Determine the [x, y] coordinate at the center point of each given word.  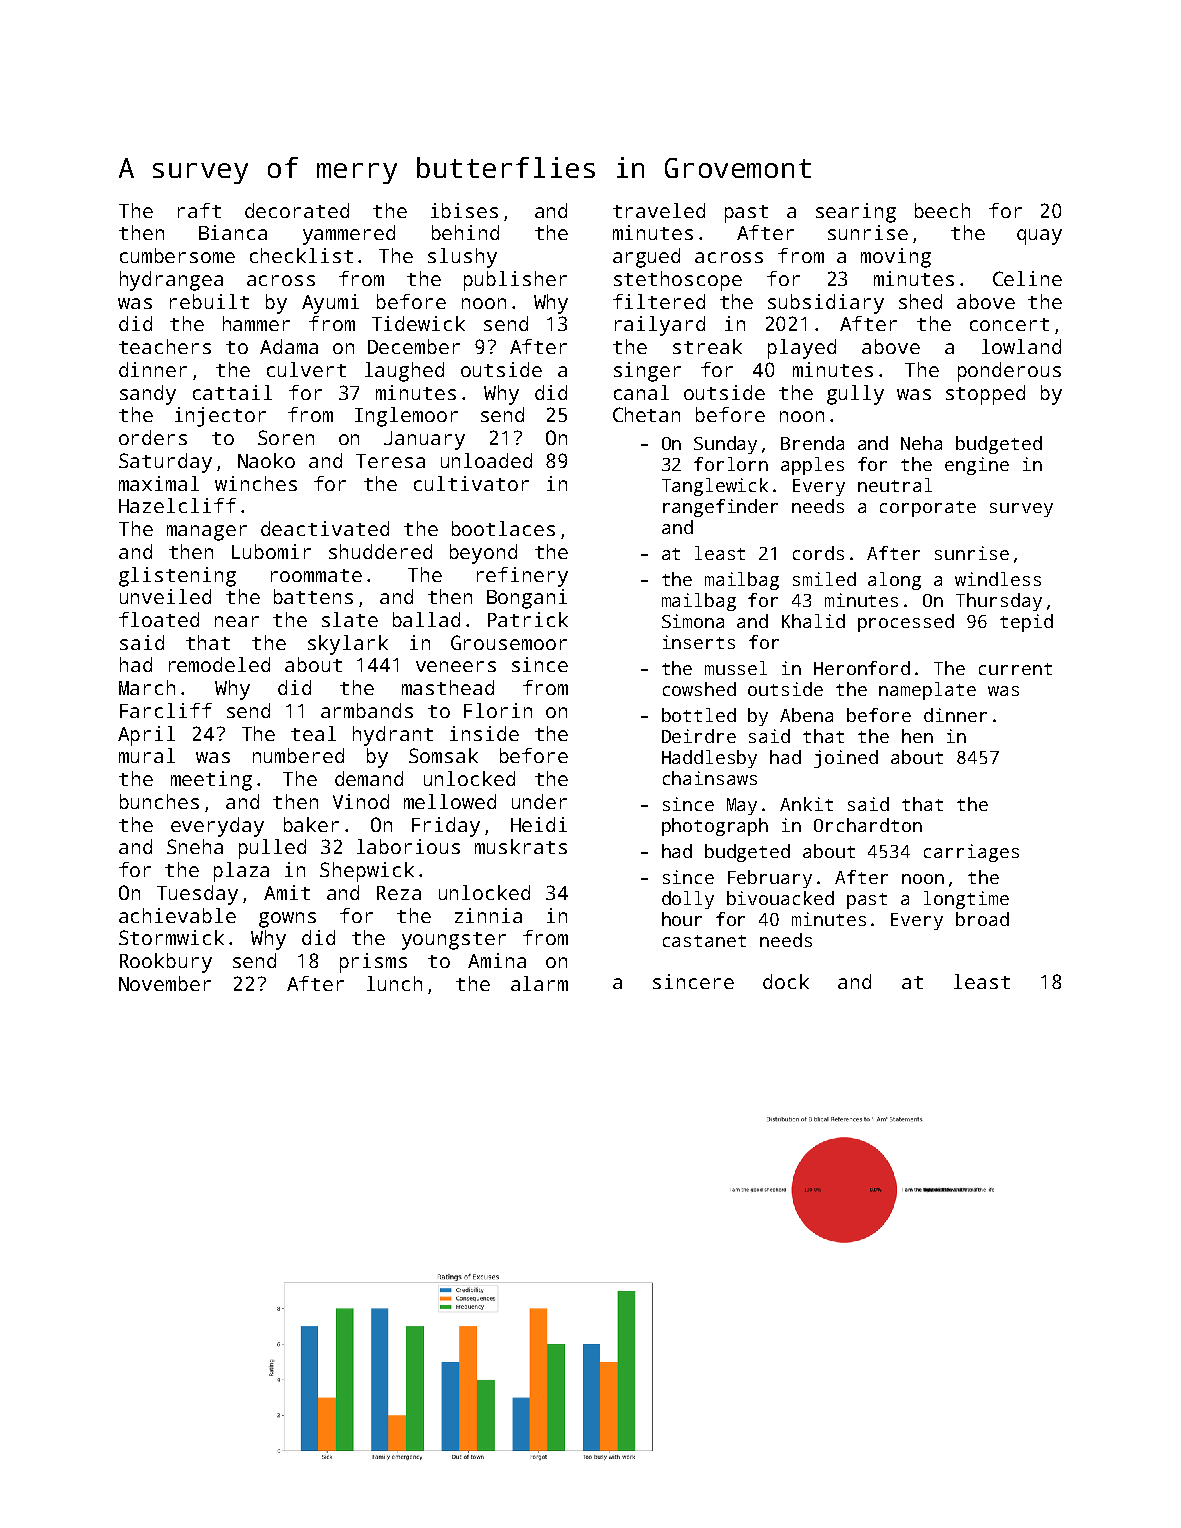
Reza [399, 893]
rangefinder [720, 508]
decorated [297, 210]
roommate [316, 575]
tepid [1026, 623]
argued [646, 258]
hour [682, 919]
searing [856, 213]
